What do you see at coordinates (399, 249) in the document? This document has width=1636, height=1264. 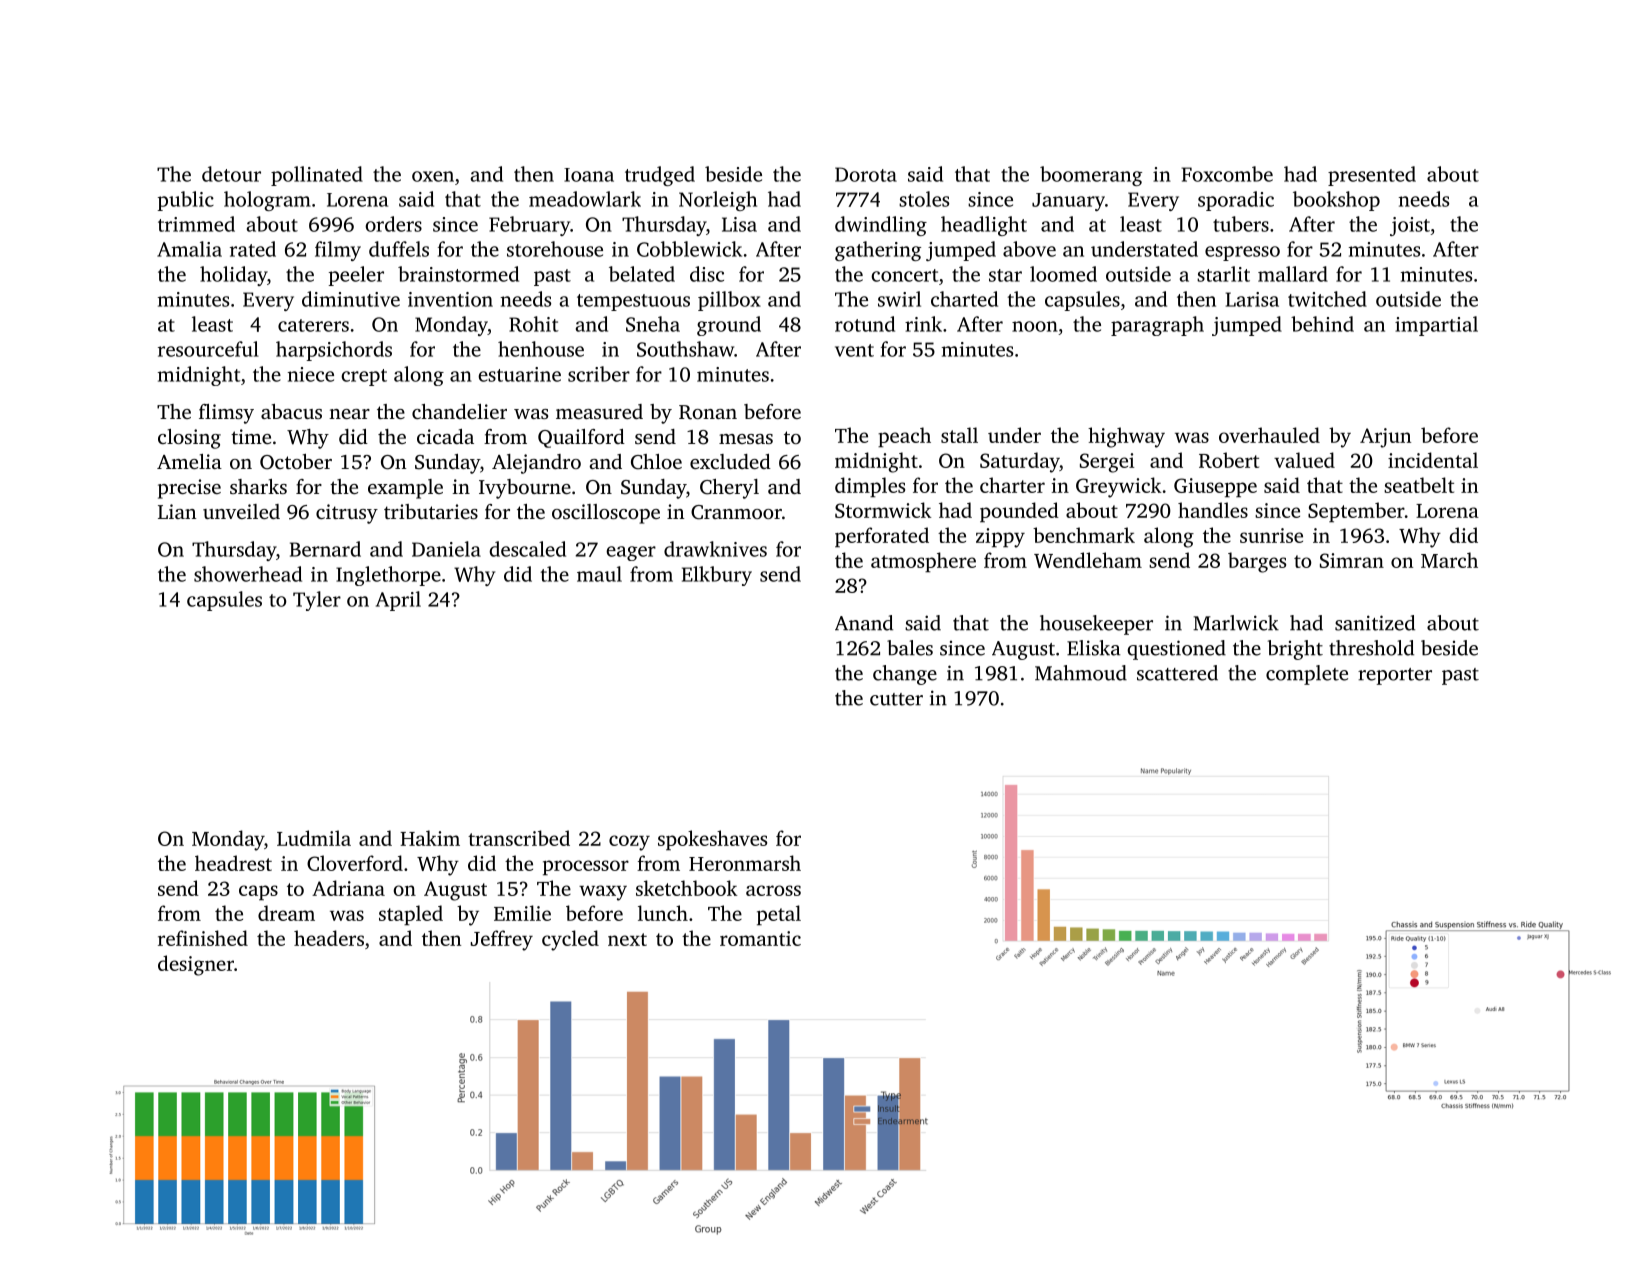 I see `duffels` at bounding box center [399, 249].
